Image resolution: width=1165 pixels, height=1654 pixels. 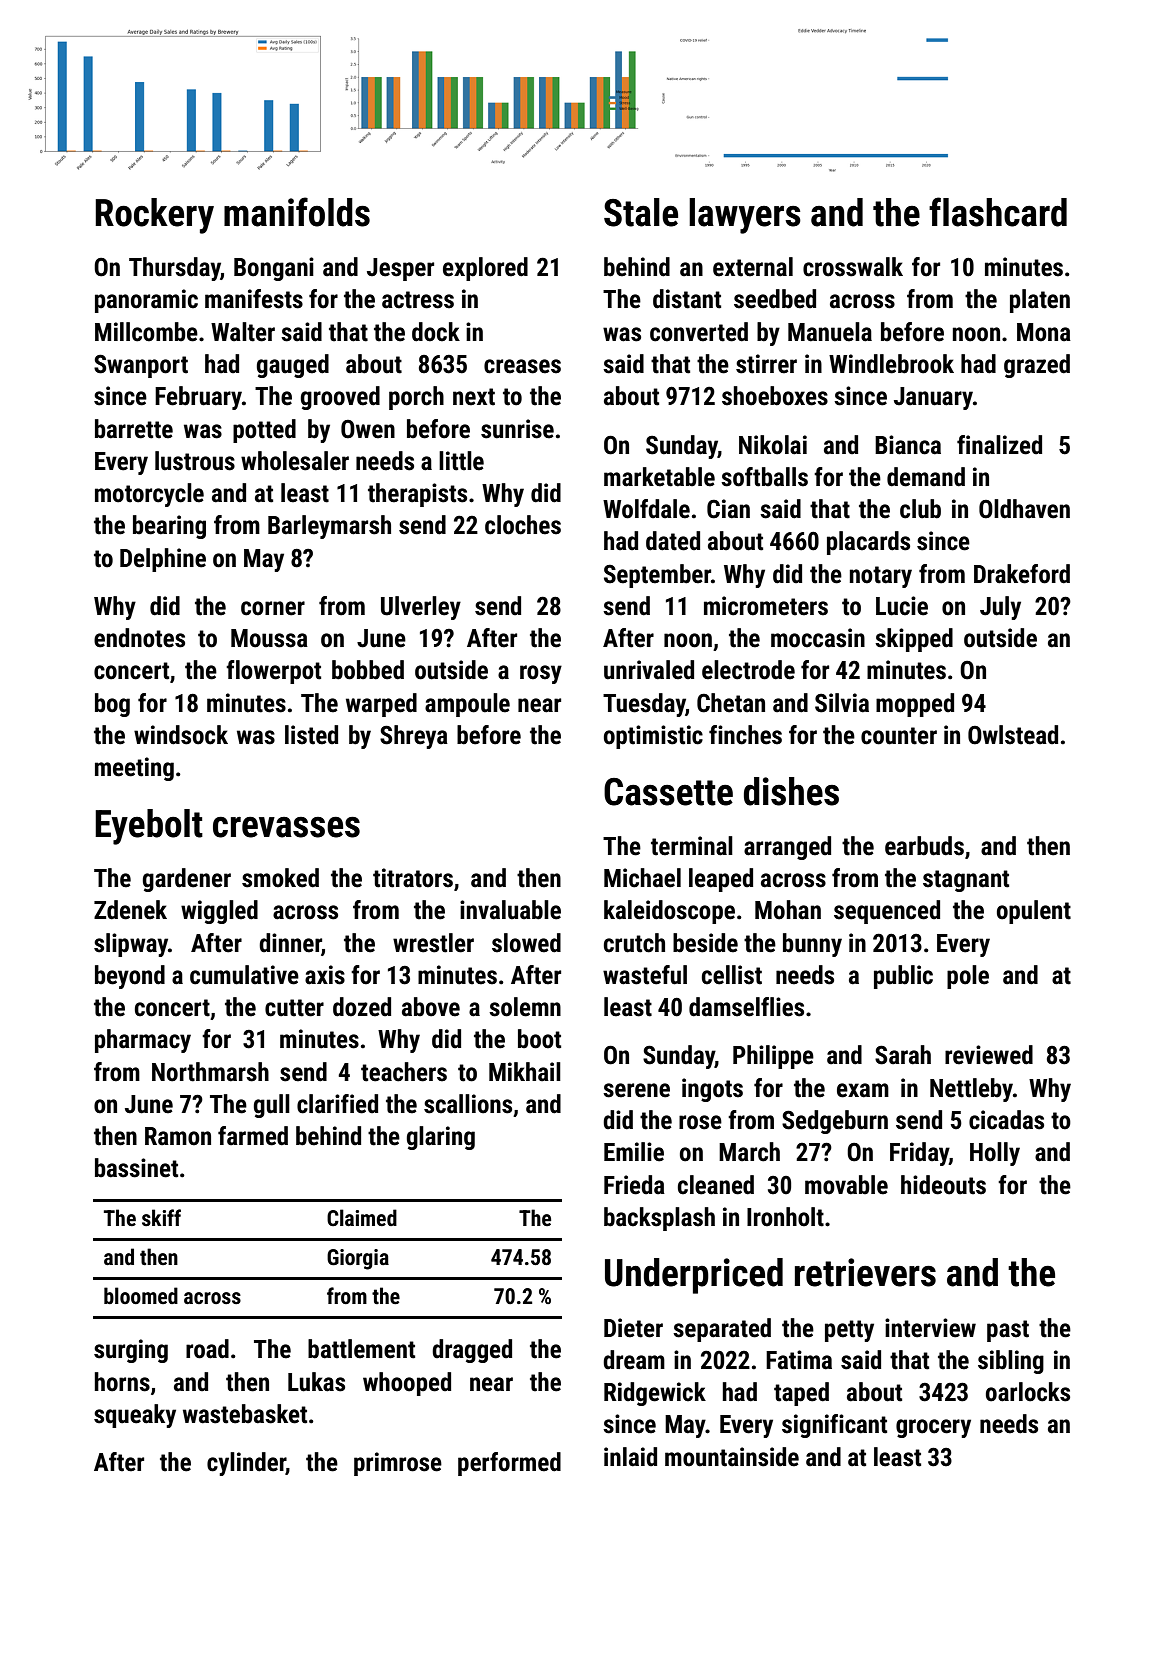 What do you see at coordinates (413, 878) in the screenshot?
I see `titrators` at bounding box center [413, 878].
